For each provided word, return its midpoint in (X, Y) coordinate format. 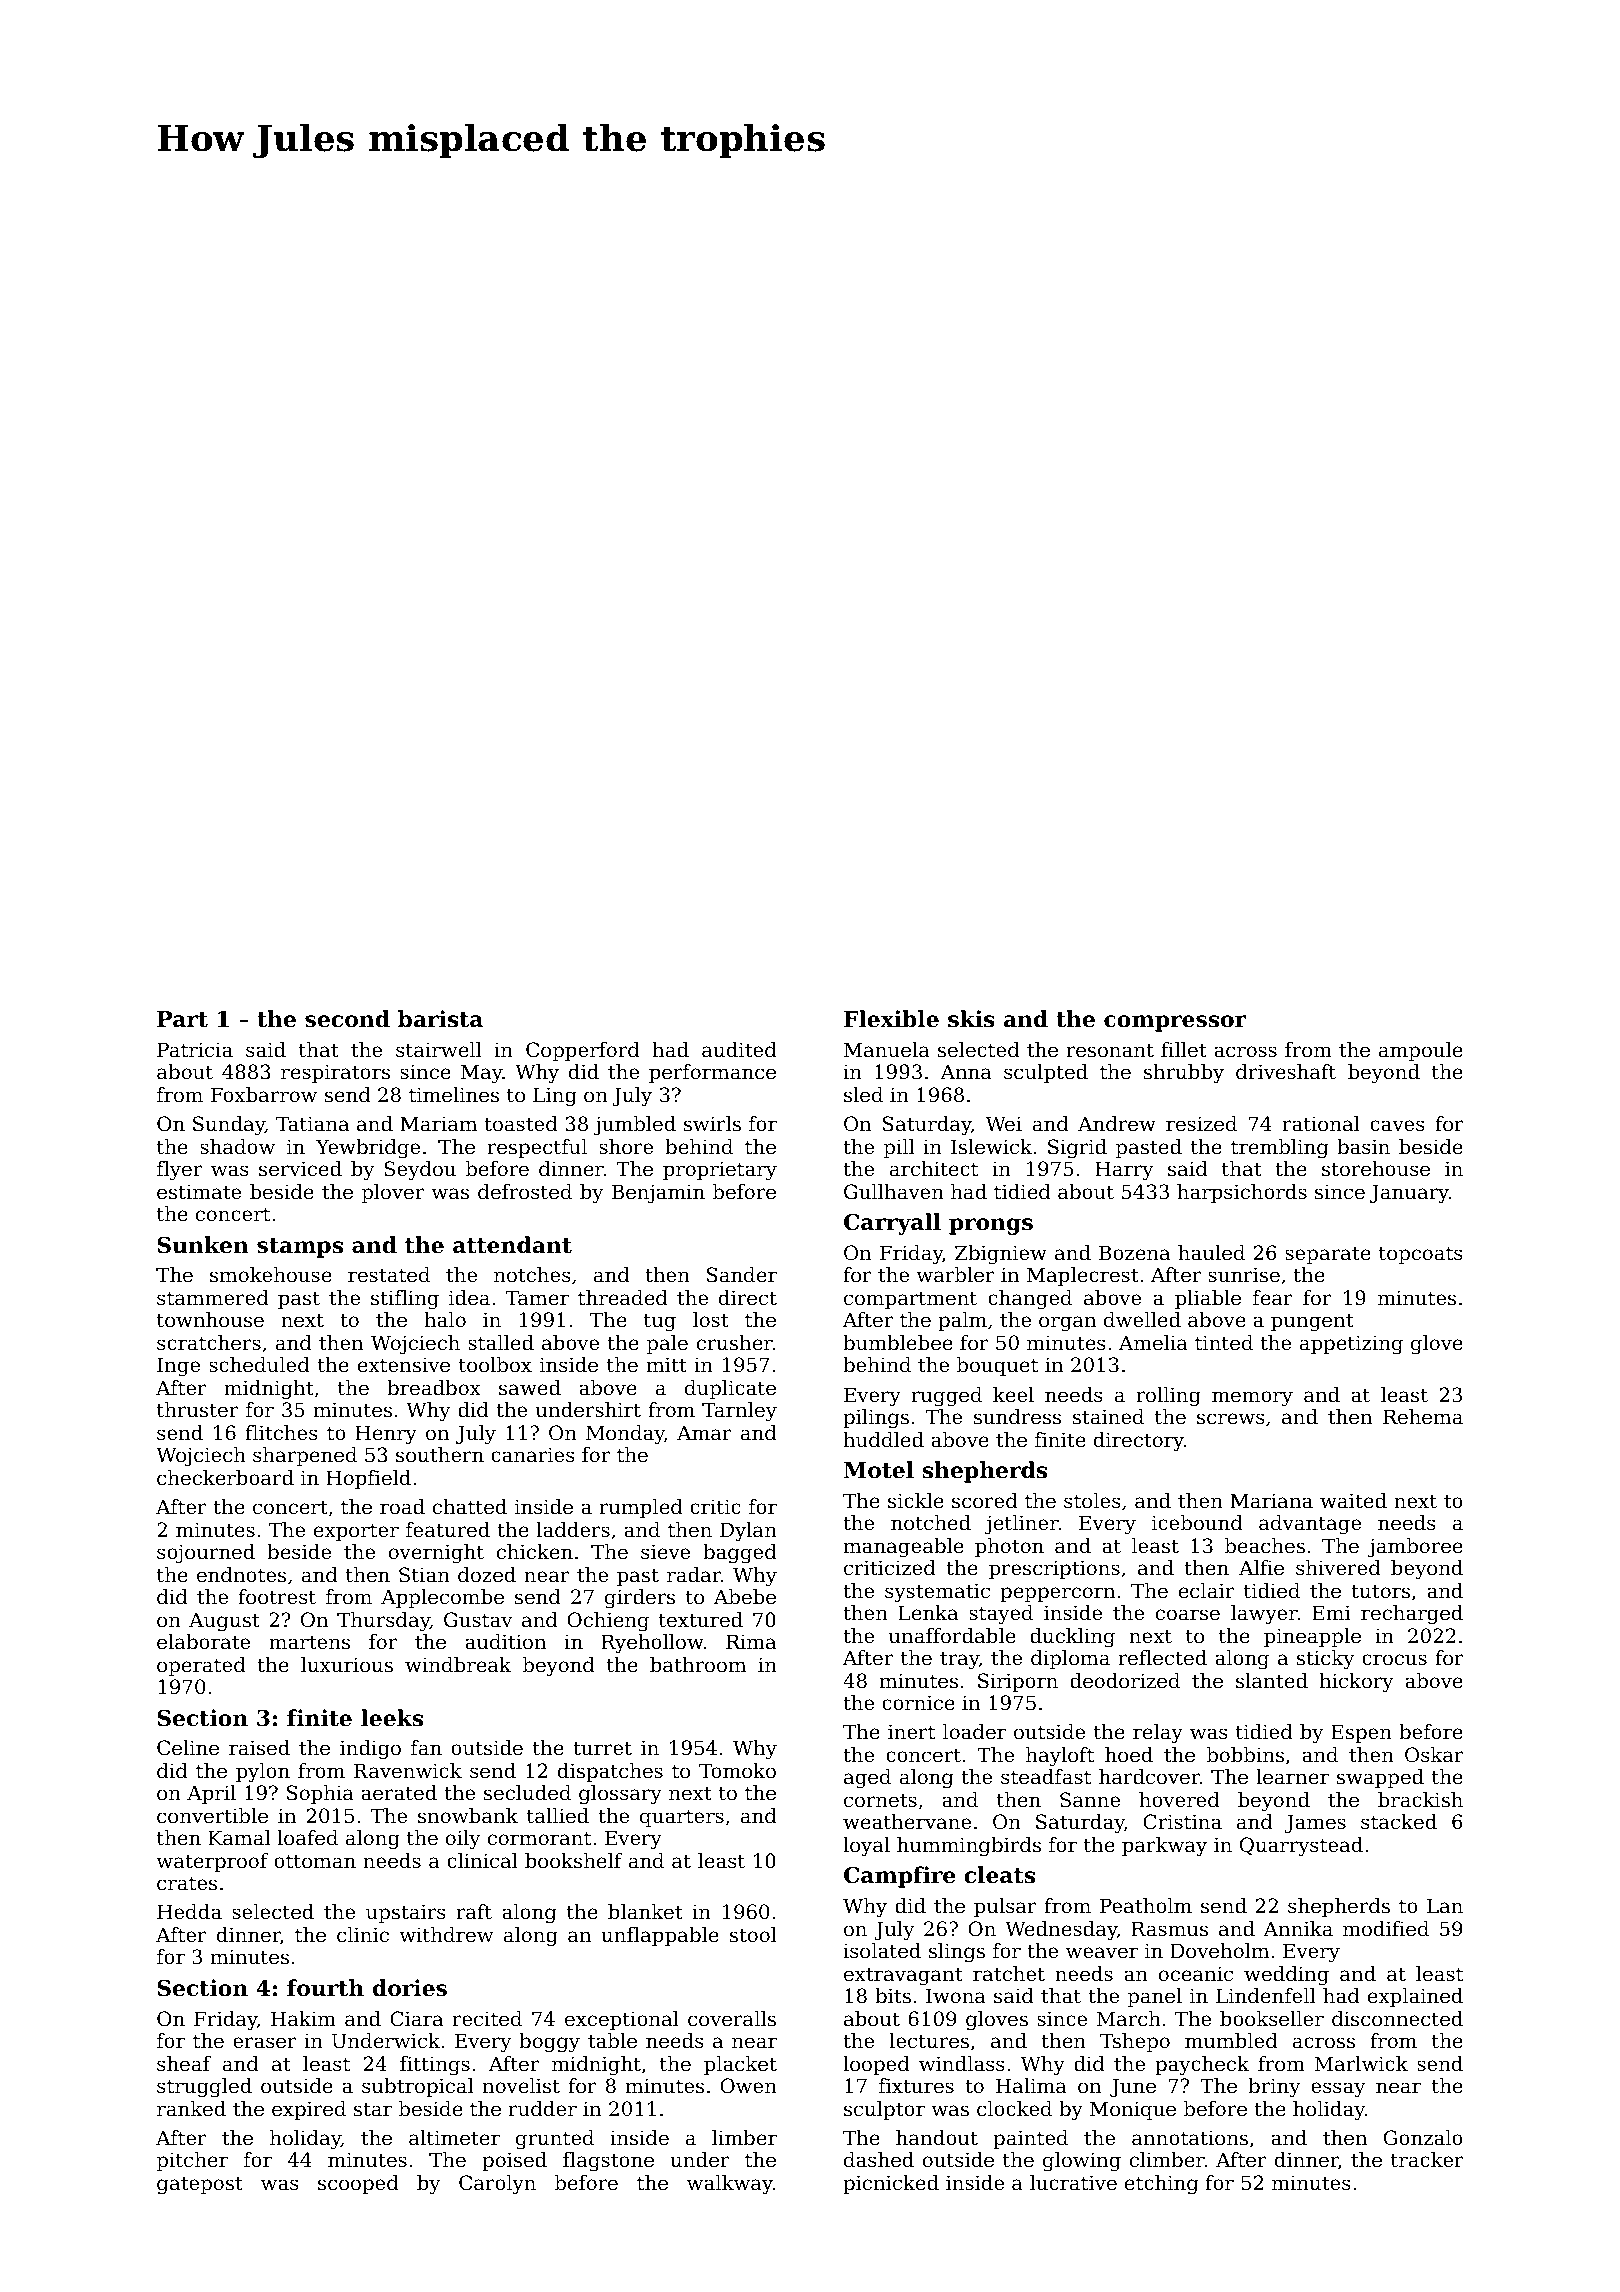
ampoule (1421, 1051)
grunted (555, 2140)
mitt (667, 1364)
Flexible (891, 1019)
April (211, 1794)
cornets (880, 1800)
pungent (1312, 1322)
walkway (730, 2185)
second (347, 1019)
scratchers (209, 1343)
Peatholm (1146, 1906)
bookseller (1272, 2019)
